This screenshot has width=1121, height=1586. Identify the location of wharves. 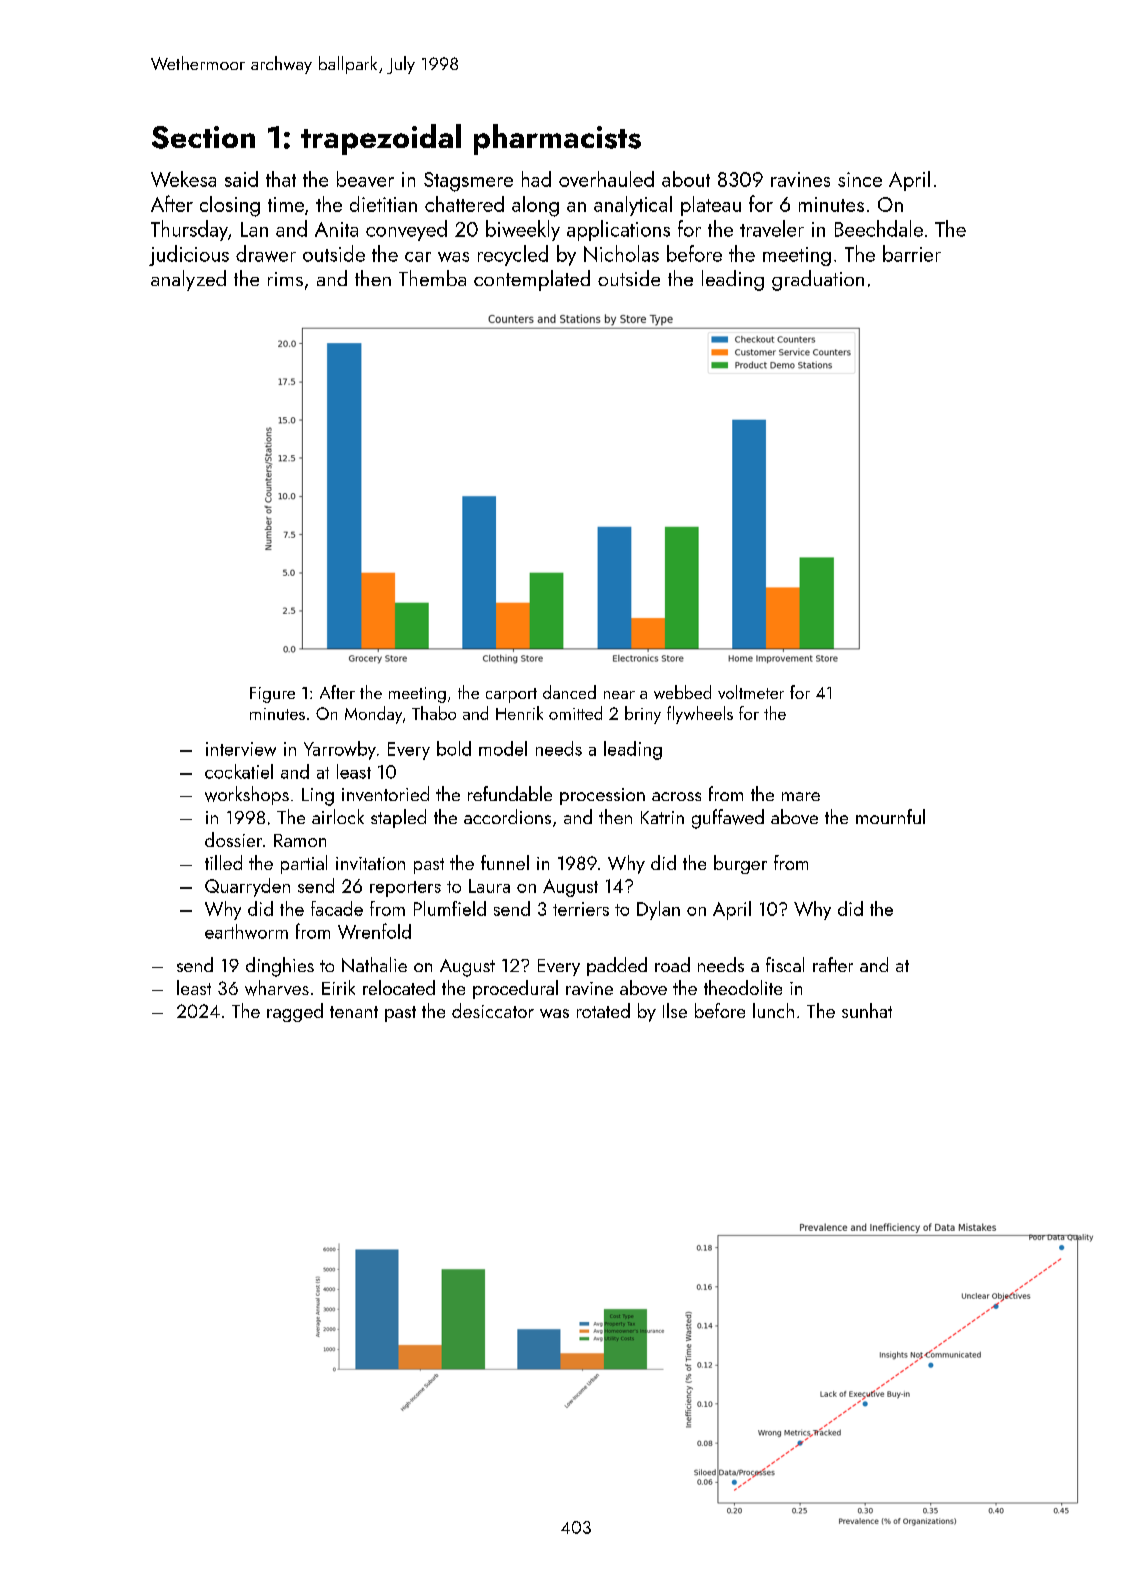
(277, 988).
